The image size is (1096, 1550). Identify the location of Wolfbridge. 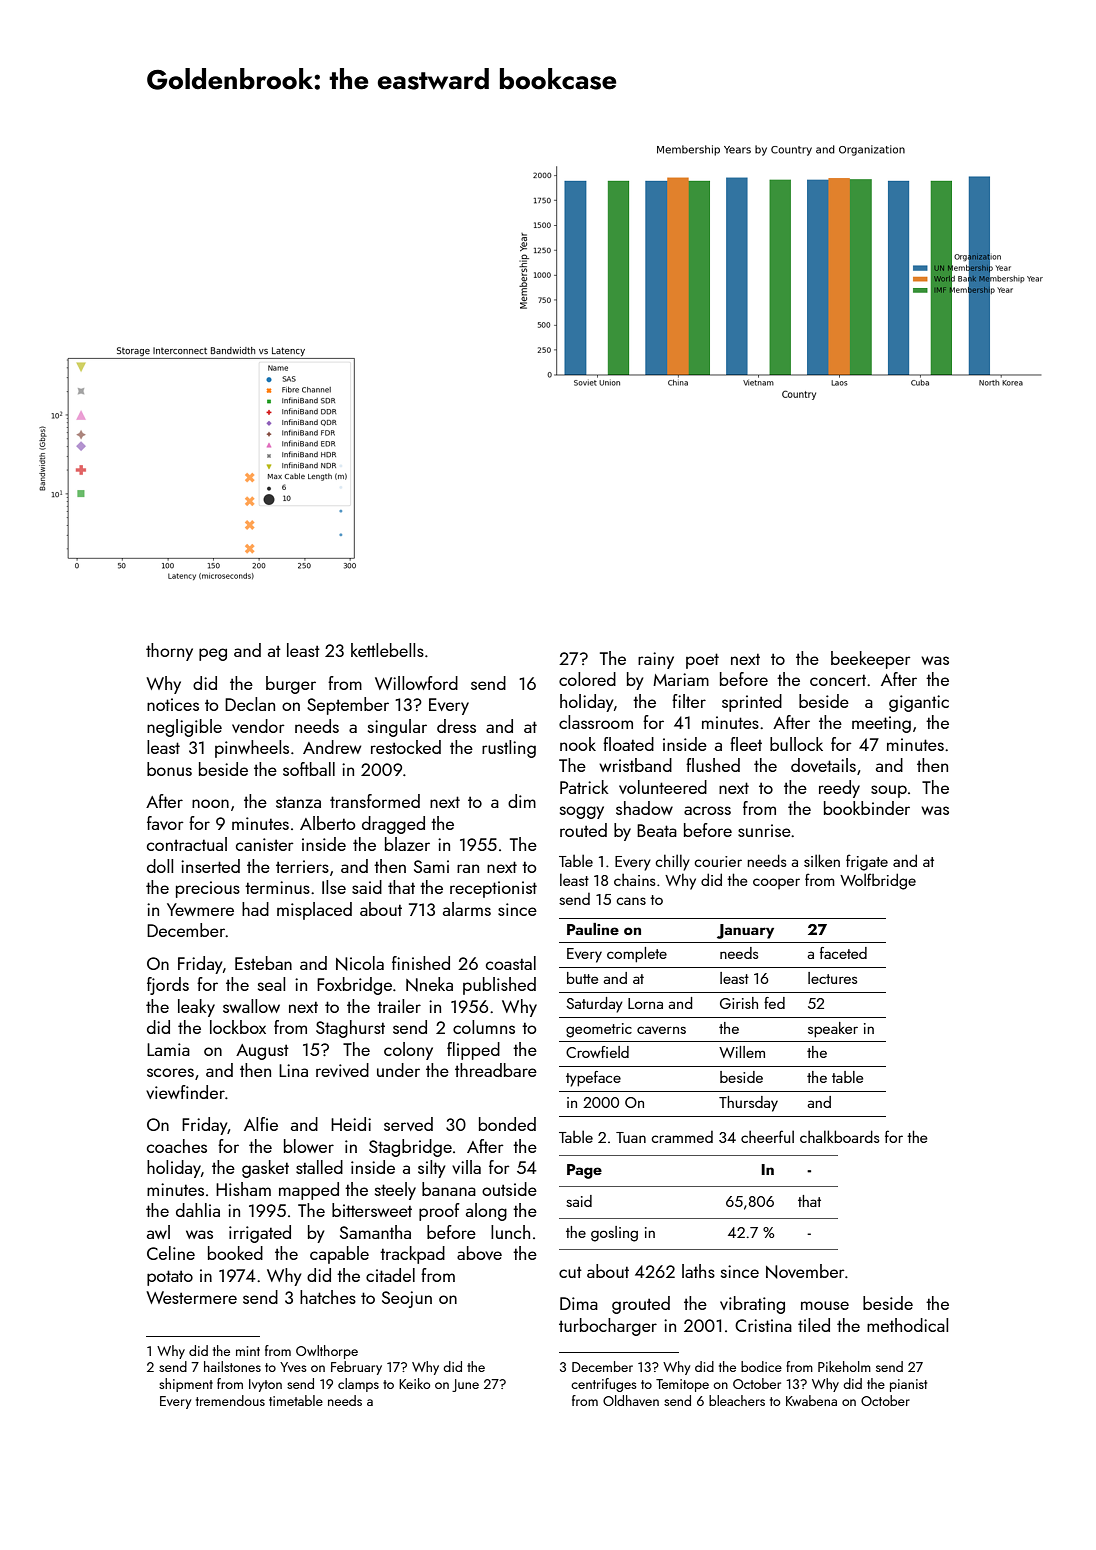
(878, 881).
